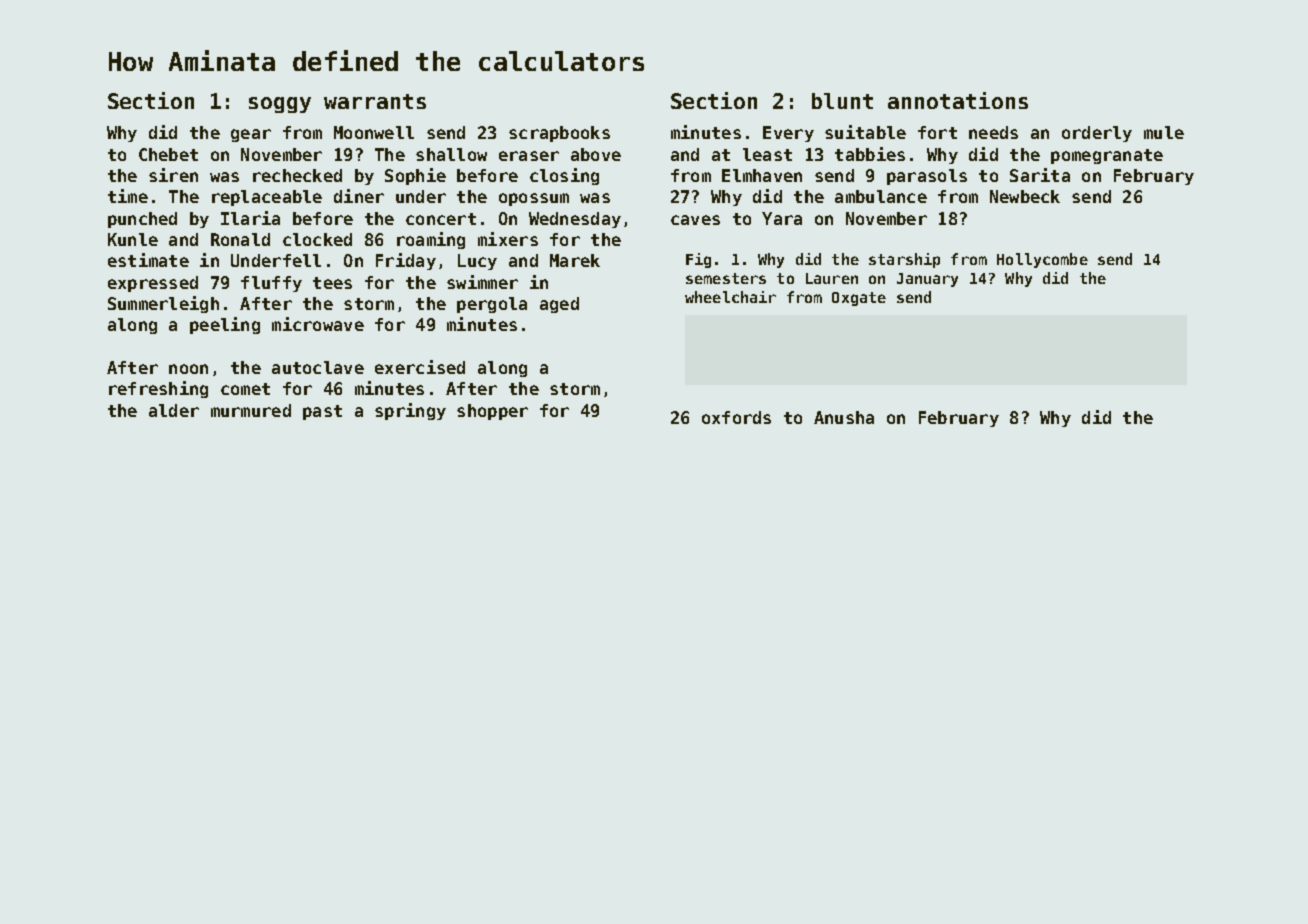  Describe the element at coordinates (1040, 175) in the screenshot. I see `Sarita` at that location.
